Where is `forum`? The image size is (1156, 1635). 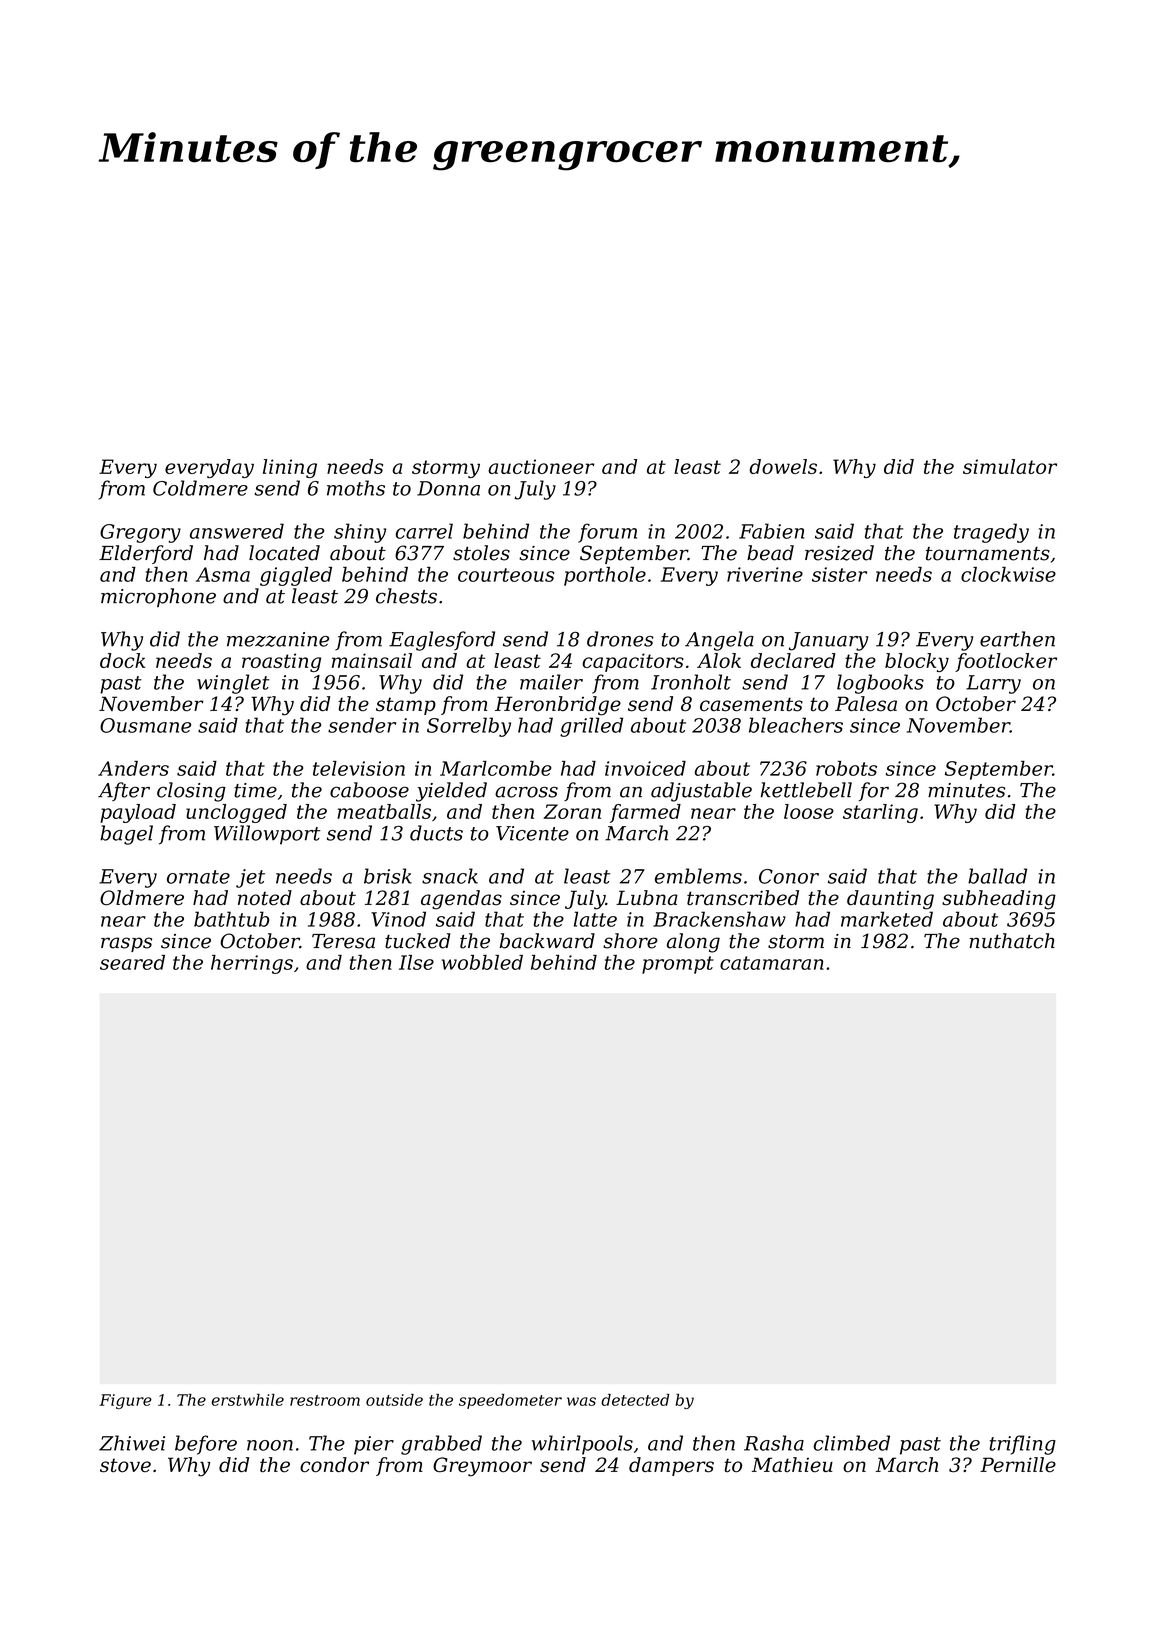
forum is located at coordinates (607, 533).
